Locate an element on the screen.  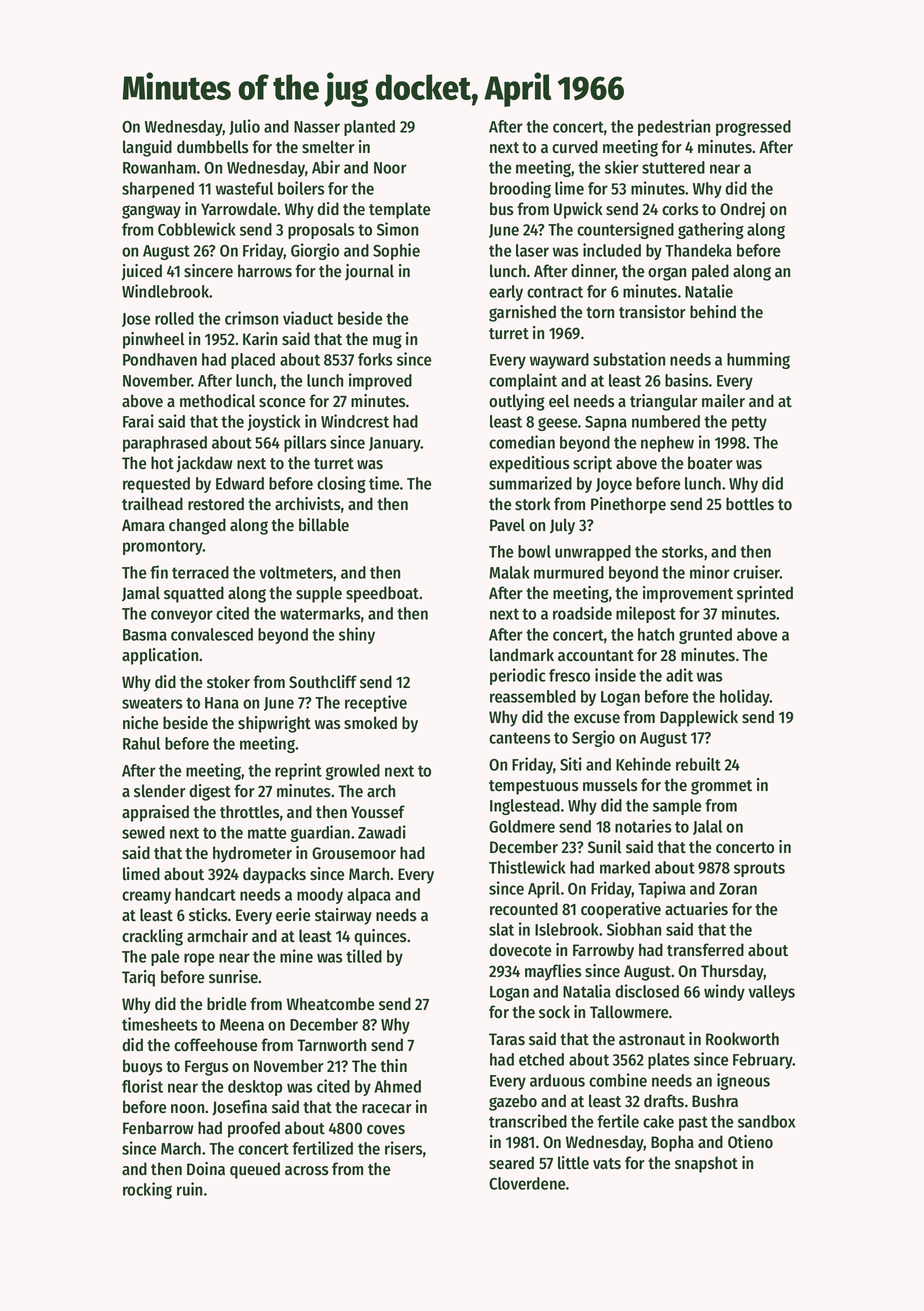
sewed is located at coordinates (143, 832).
